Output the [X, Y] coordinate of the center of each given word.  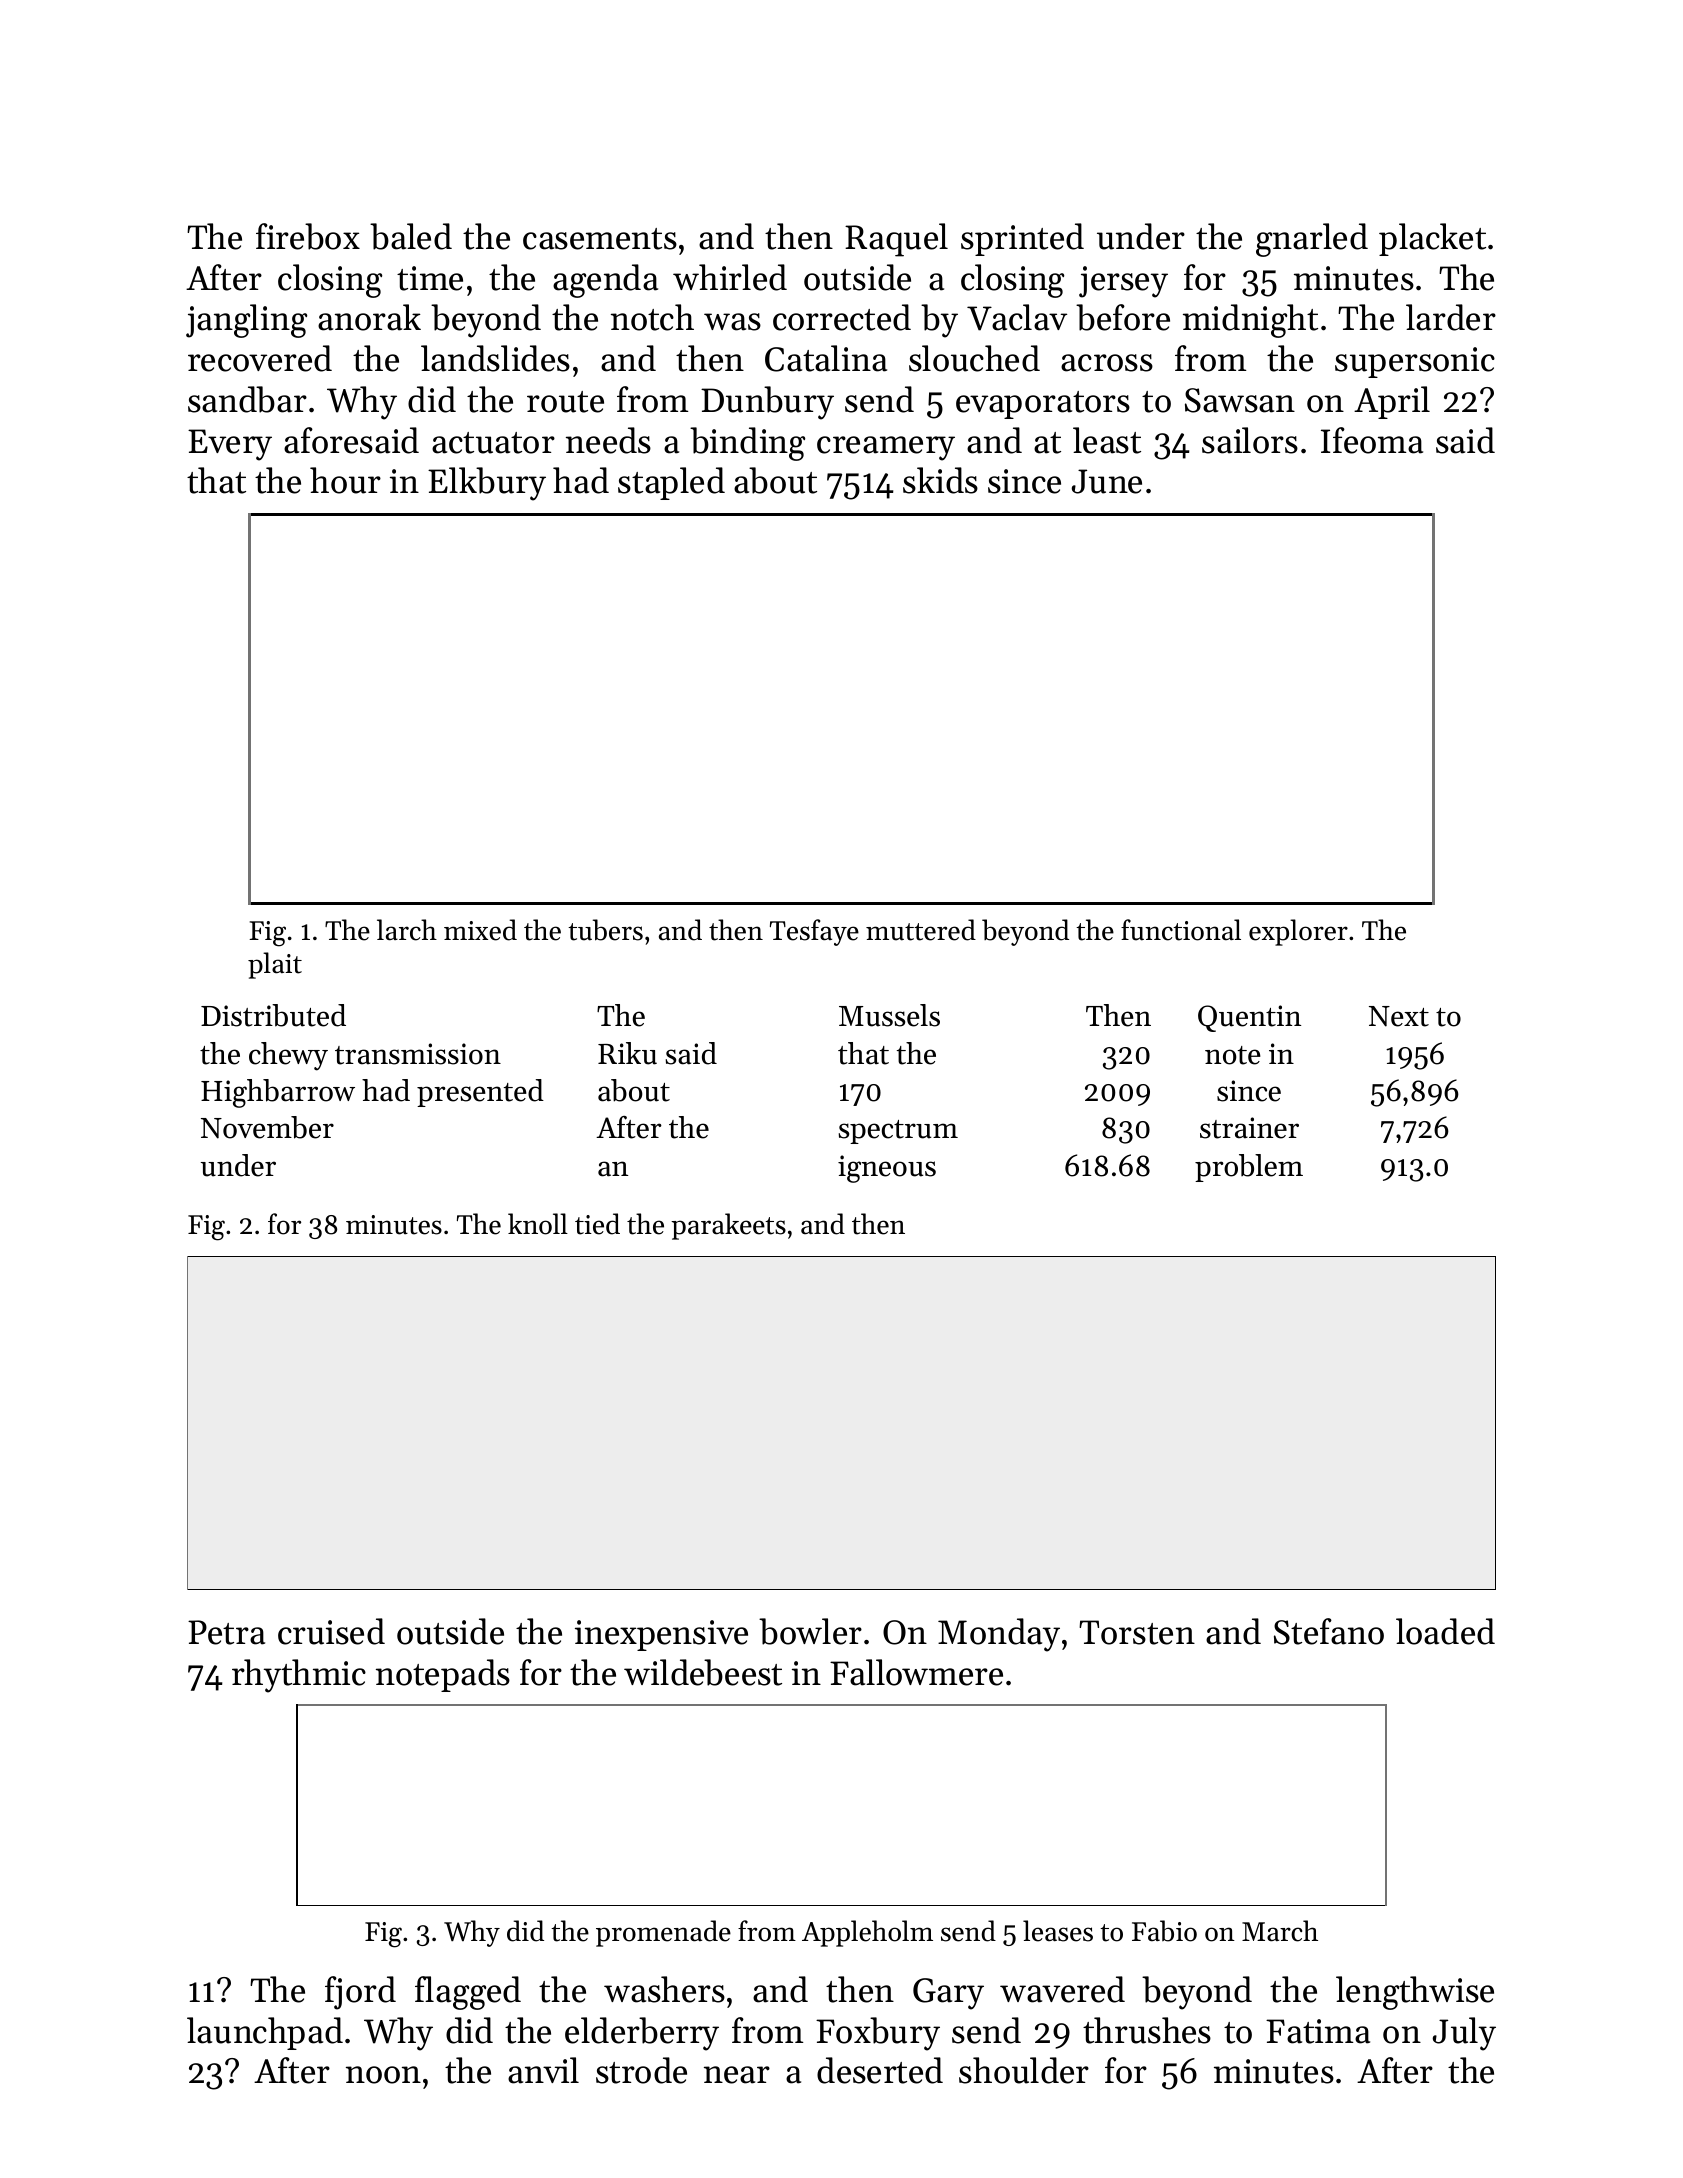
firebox [308, 236]
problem [1249, 1168]
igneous [887, 1169]
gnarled [1312, 240]
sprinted [1022, 239]
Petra [226, 1632]
